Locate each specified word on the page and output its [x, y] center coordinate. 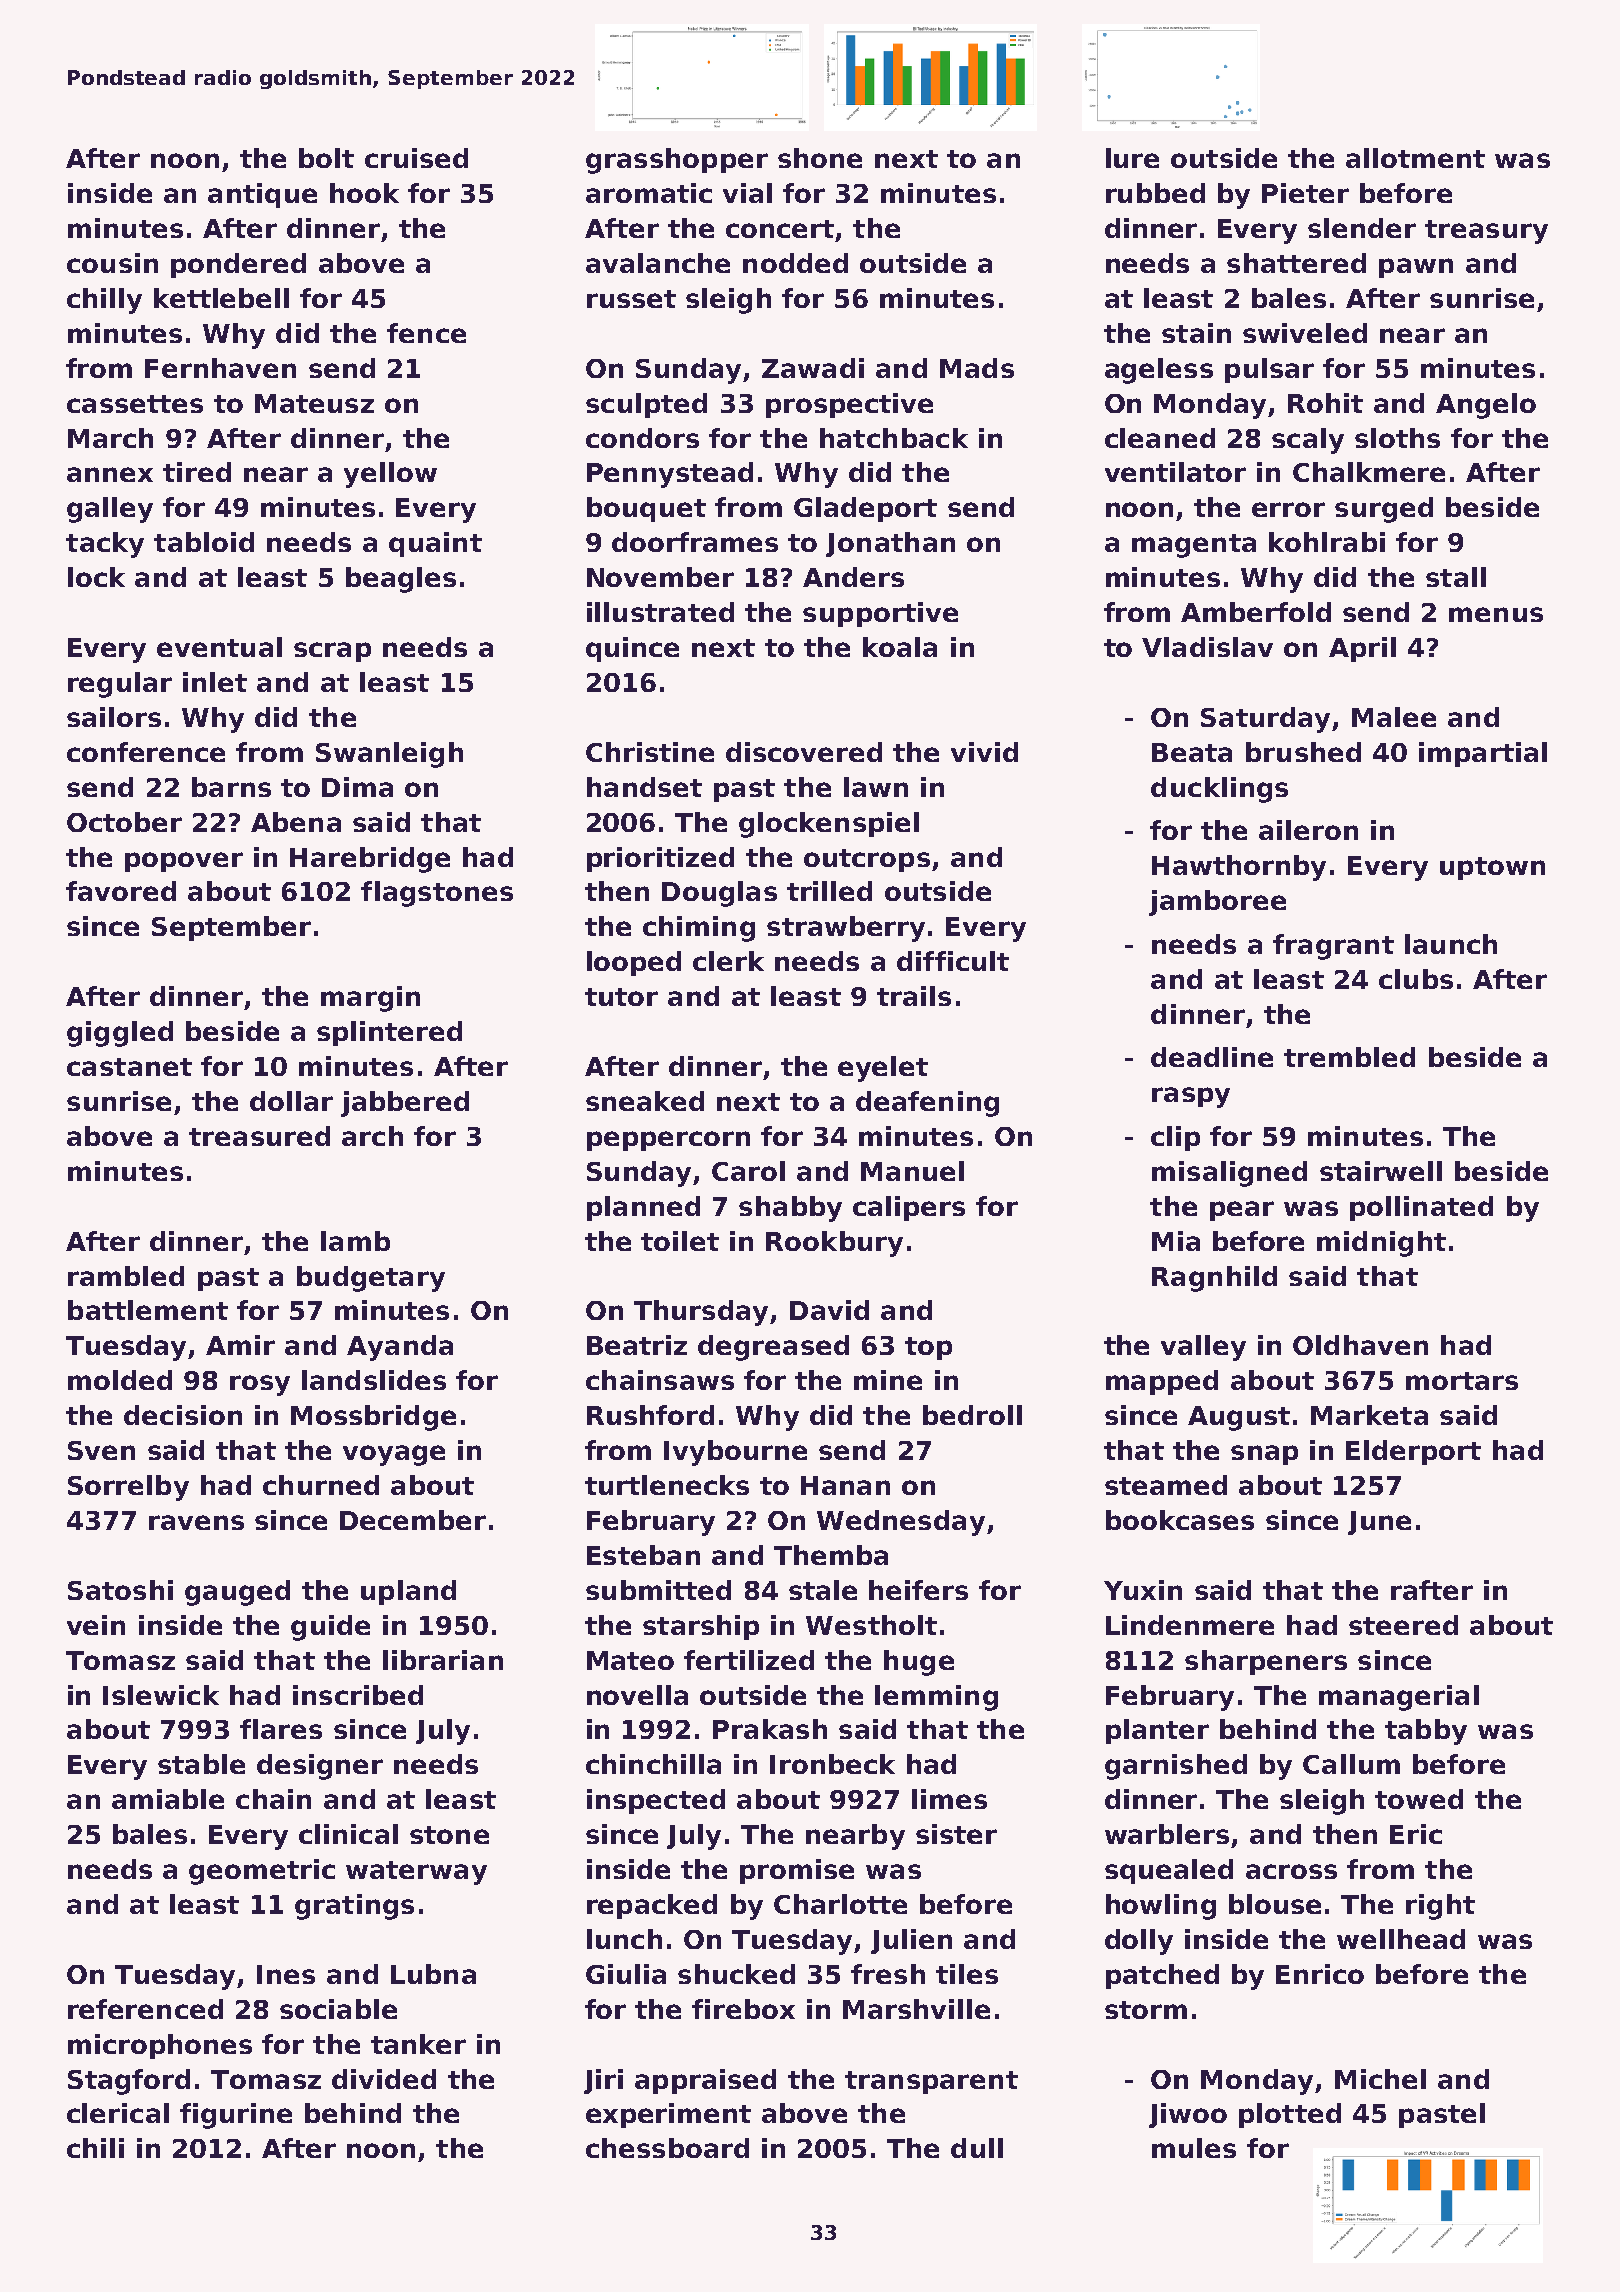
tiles [967, 1974]
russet [631, 299]
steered [1403, 1625]
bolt [326, 158]
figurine [236, 2116]
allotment [1415, 158]
